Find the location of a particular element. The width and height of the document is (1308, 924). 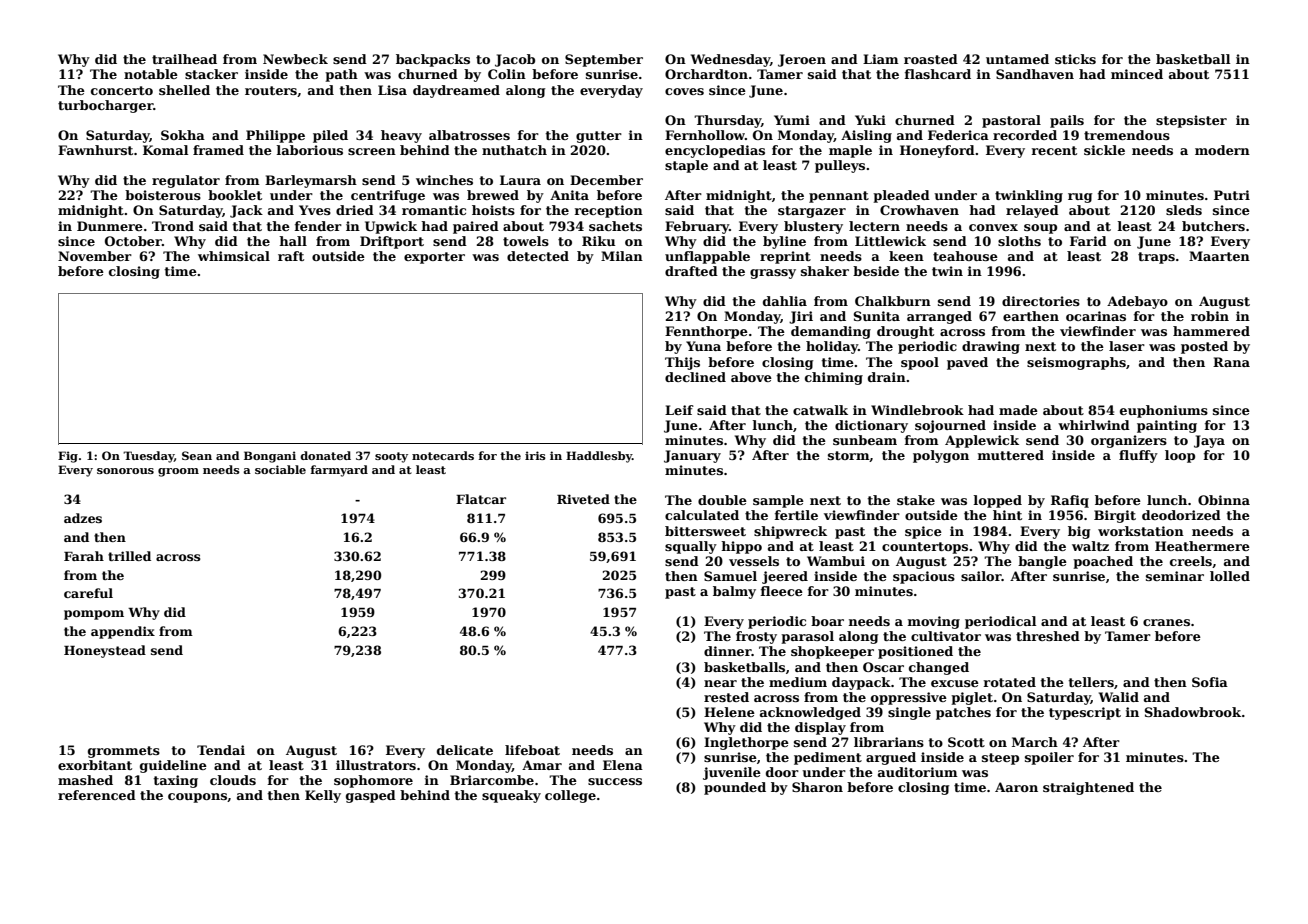

dinner is located at coordinates (728, 651).
